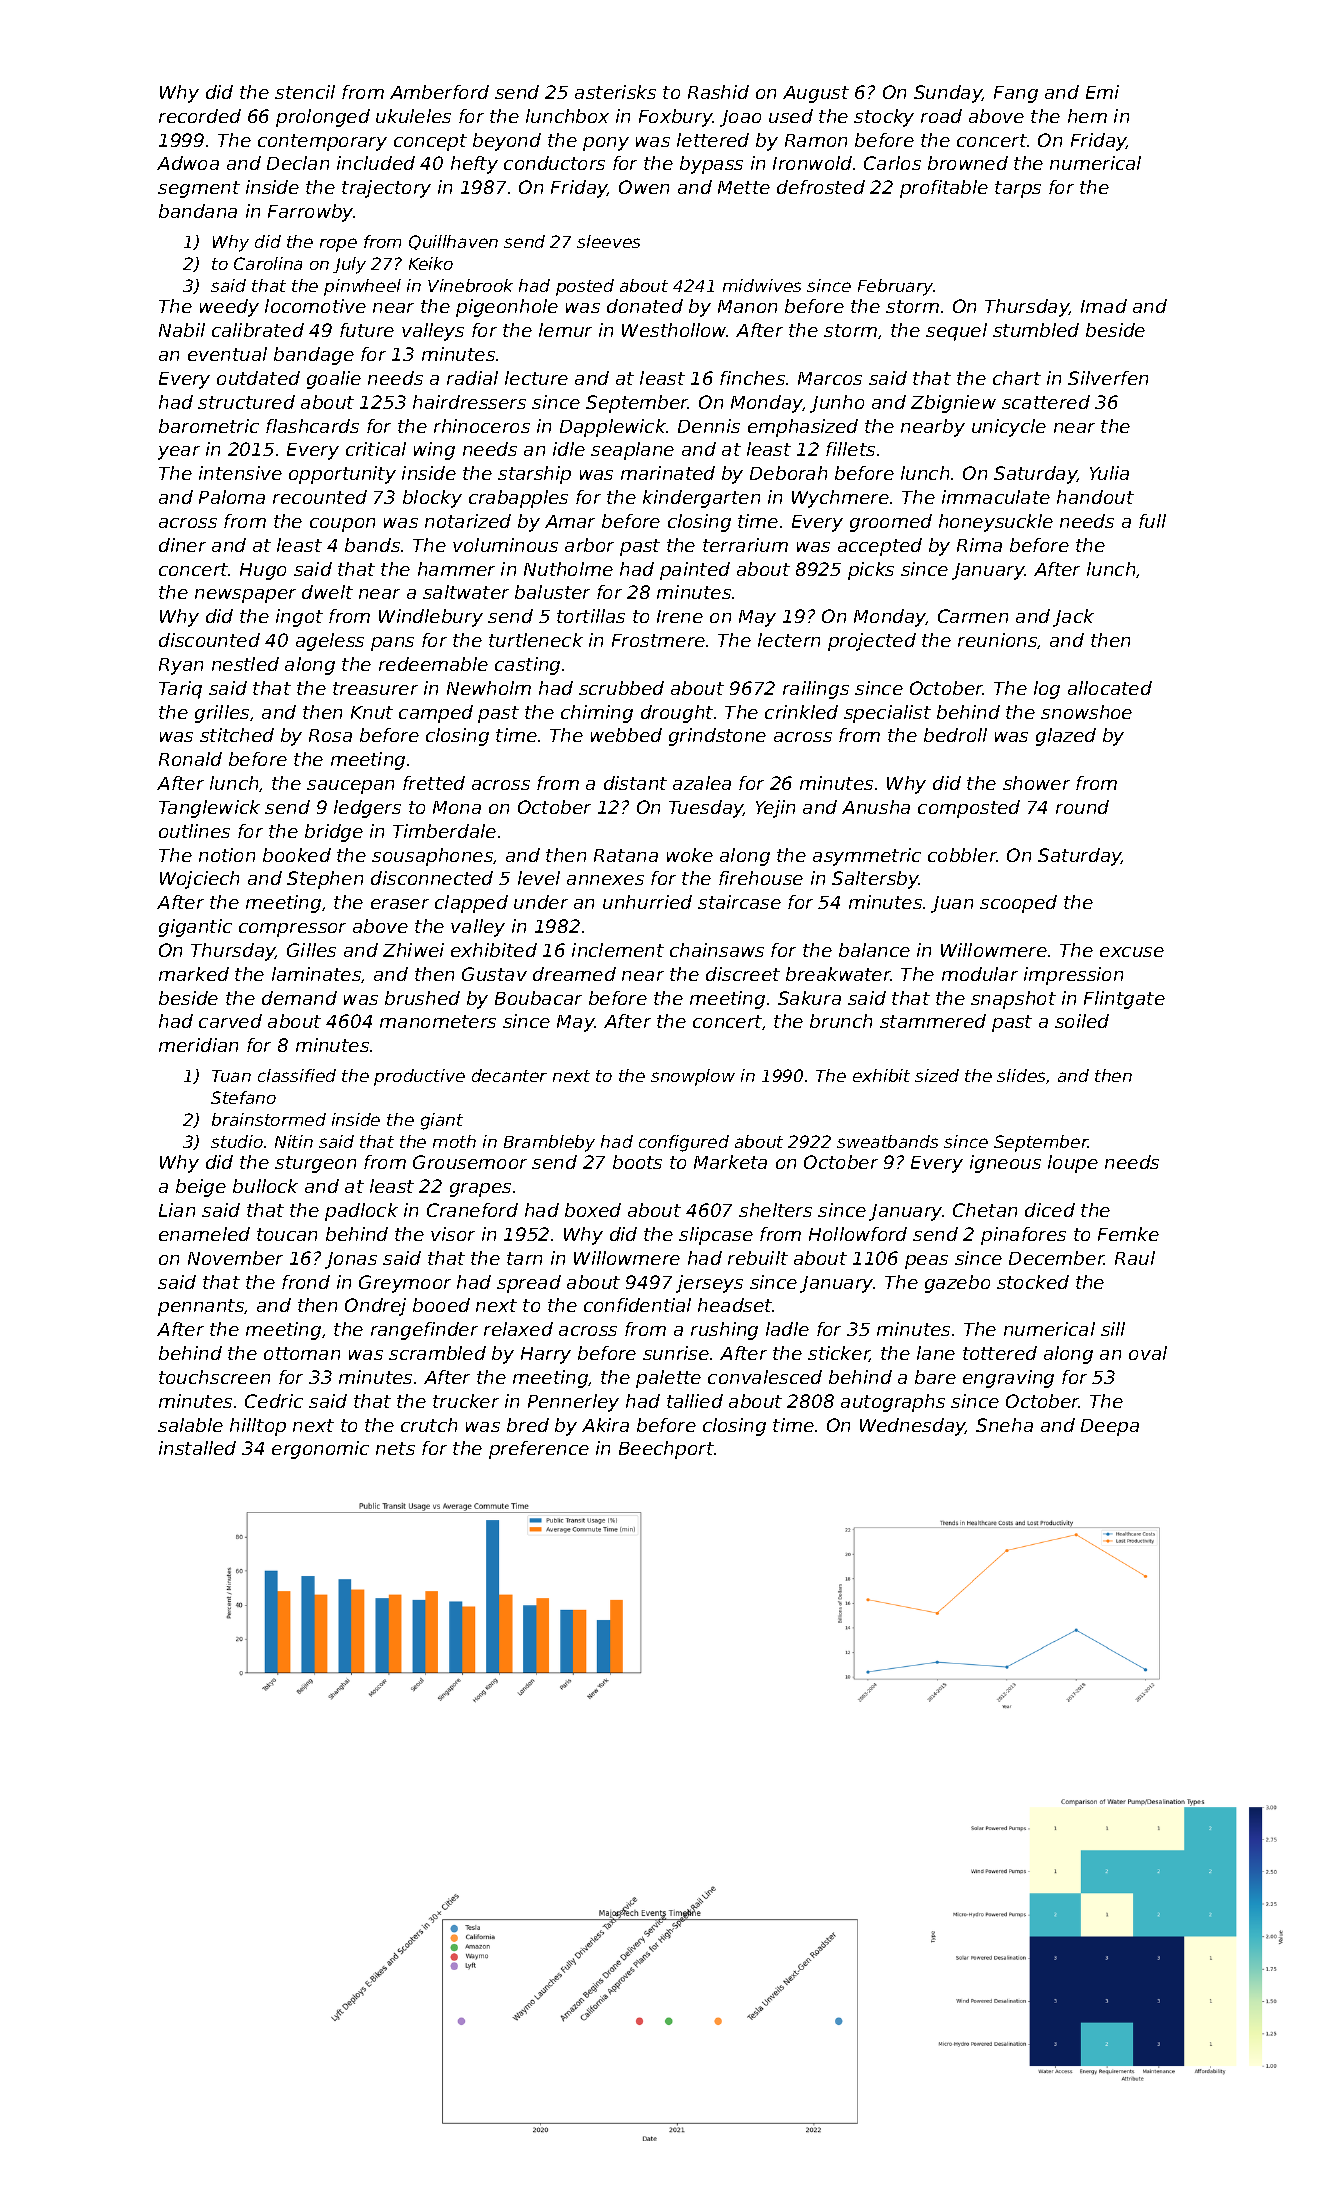  I want to click on Westhollow, so click(674, 330).
